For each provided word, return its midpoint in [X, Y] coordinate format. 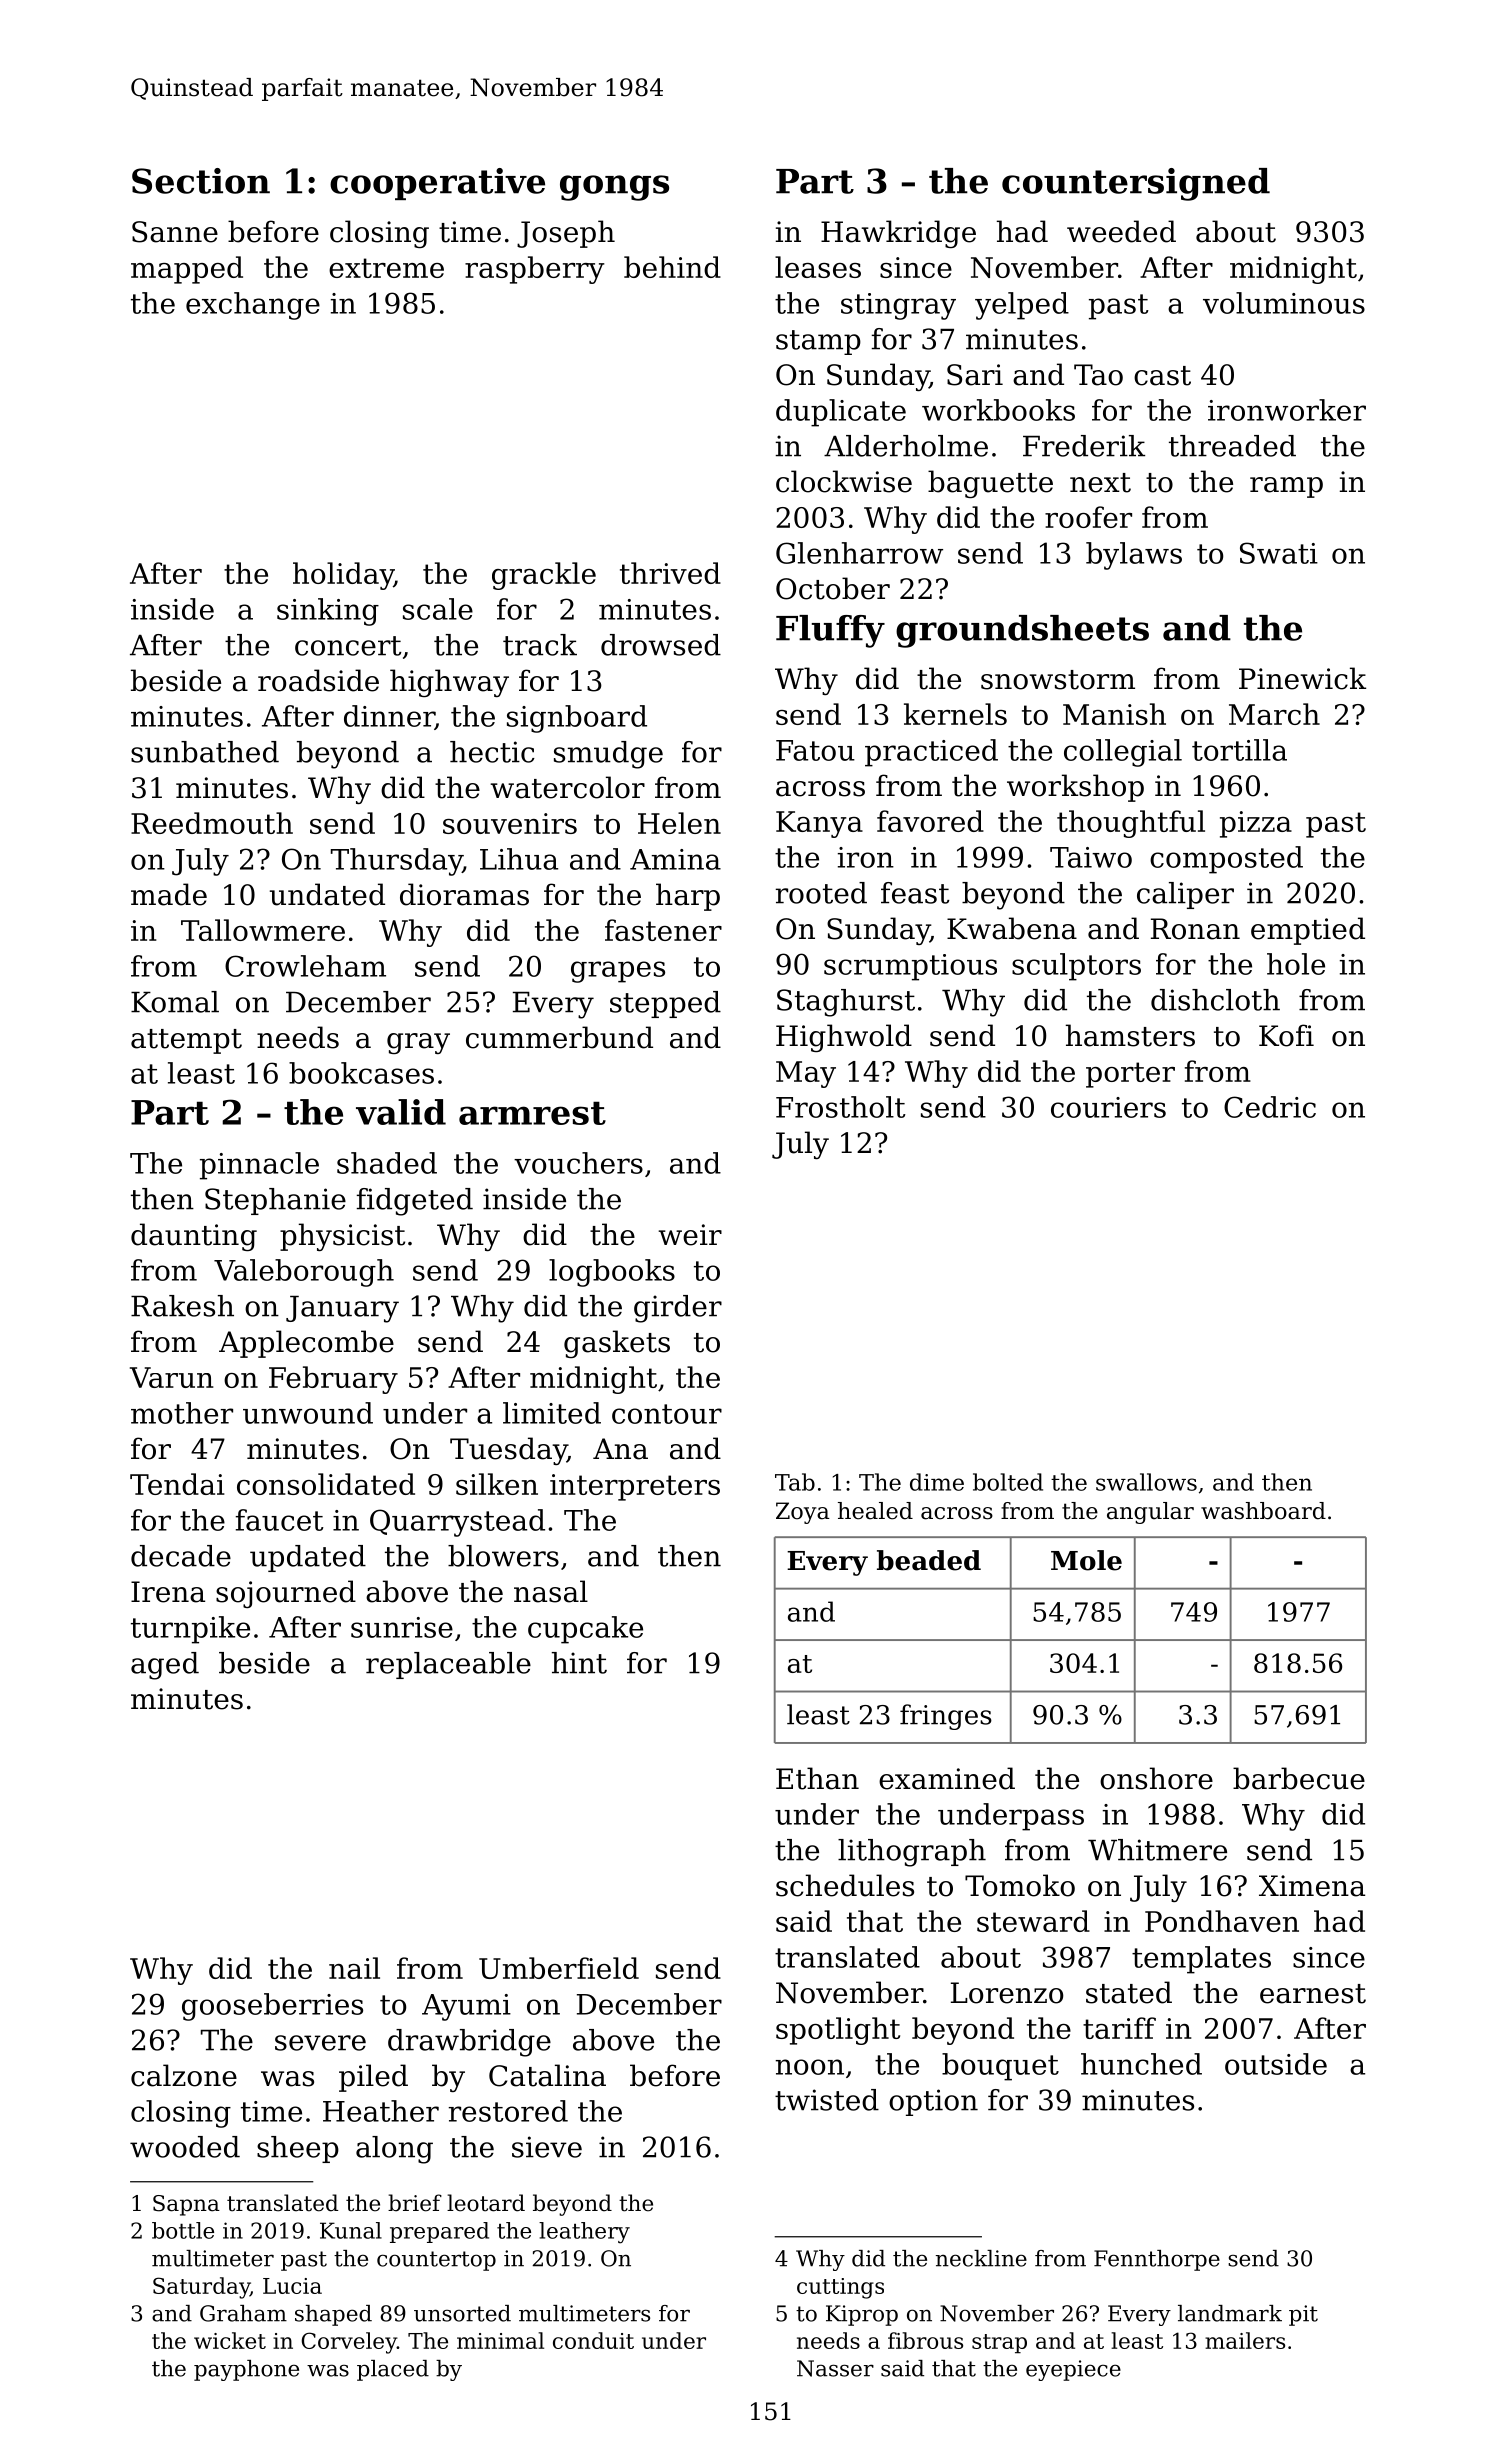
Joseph [566, 234]
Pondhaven [1222, 1921]
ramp [1286, 487]
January [342, 1309]
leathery [584, 2233]
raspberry [535, 270]
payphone [246, 2370]
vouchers [578, 1163]
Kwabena [1012, 928]
